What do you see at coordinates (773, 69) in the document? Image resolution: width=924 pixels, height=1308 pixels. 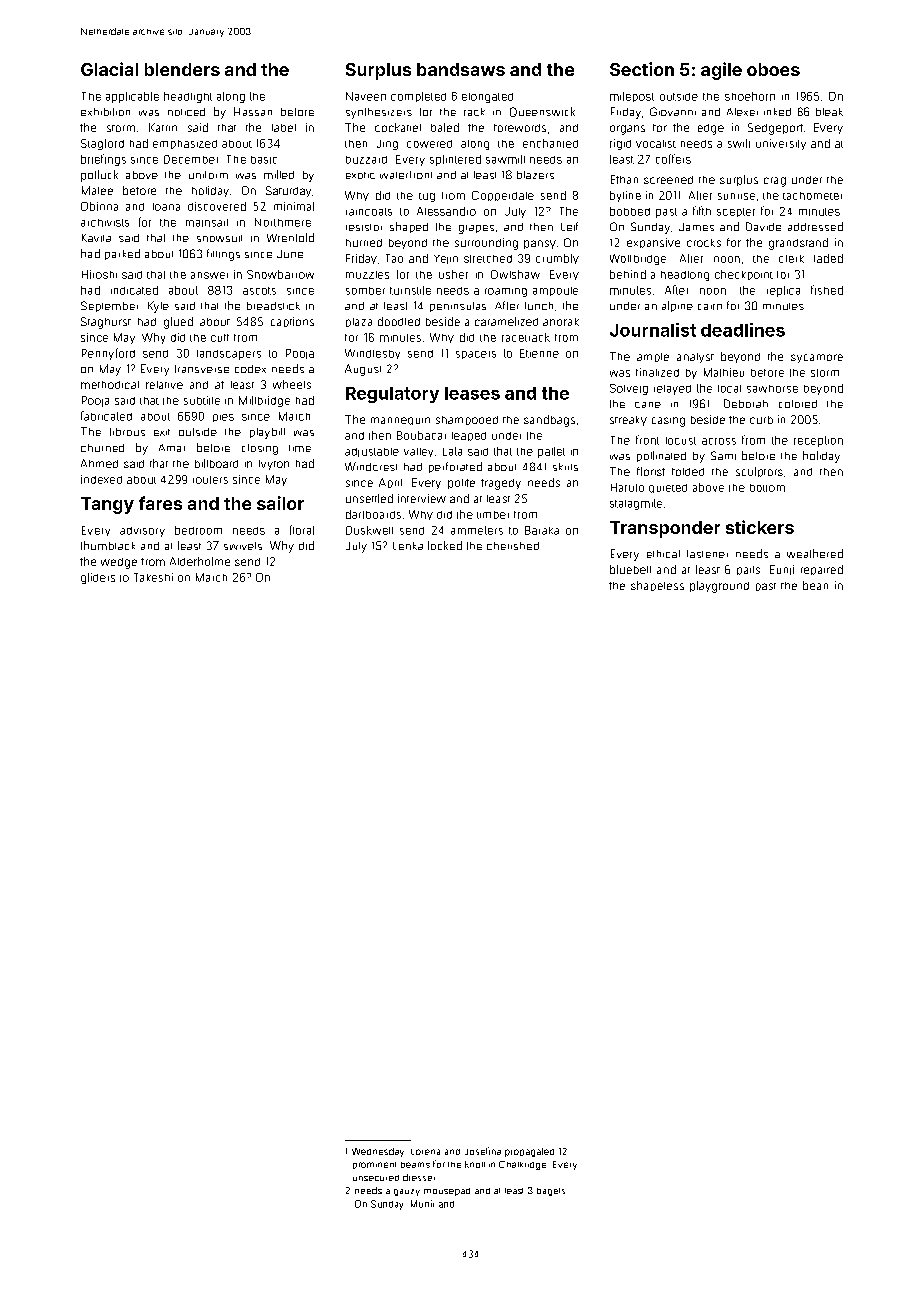 I see `oboes` at bounding box center [773, 69].
